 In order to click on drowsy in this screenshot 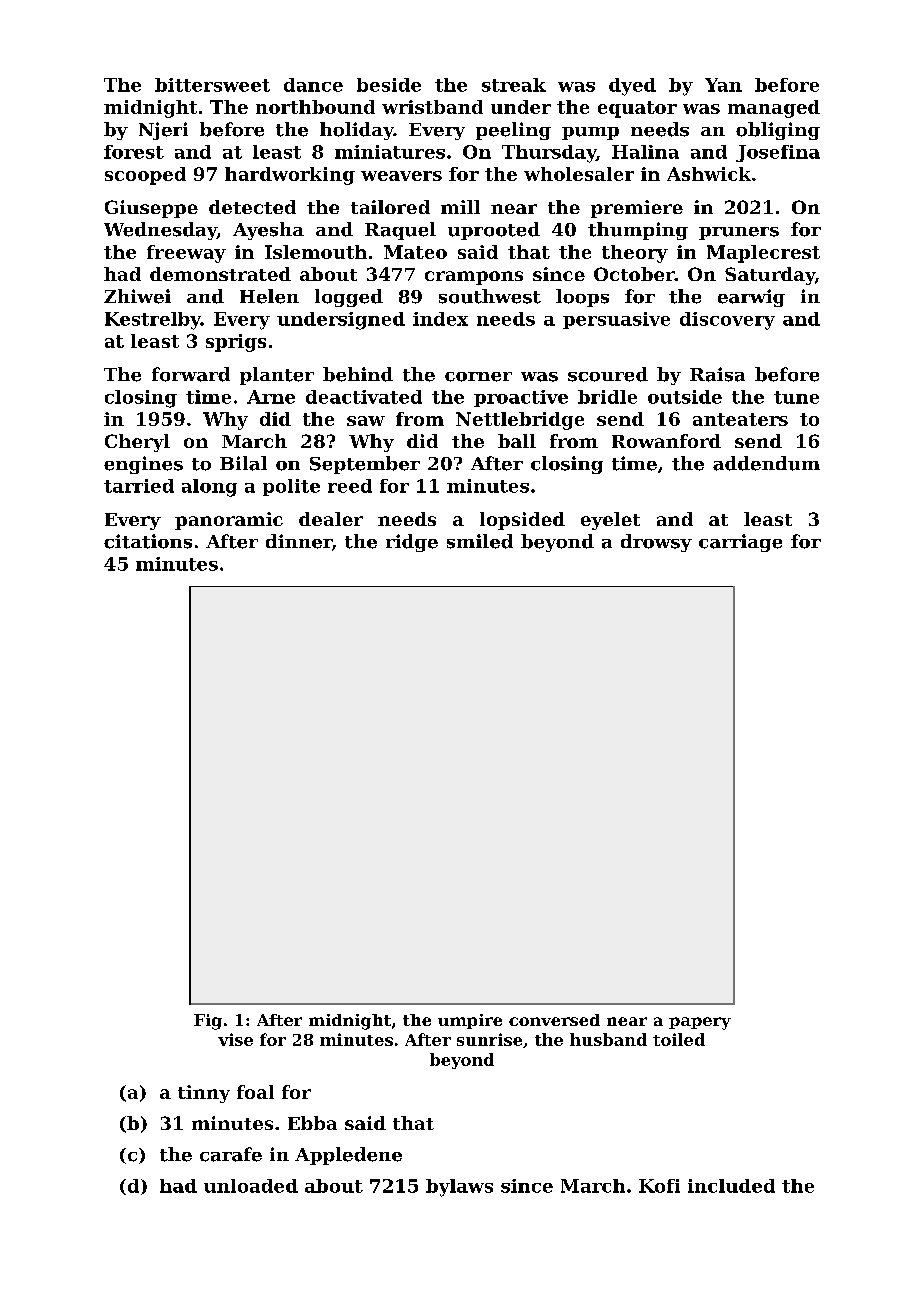, I will do `click(656, 543)`.
